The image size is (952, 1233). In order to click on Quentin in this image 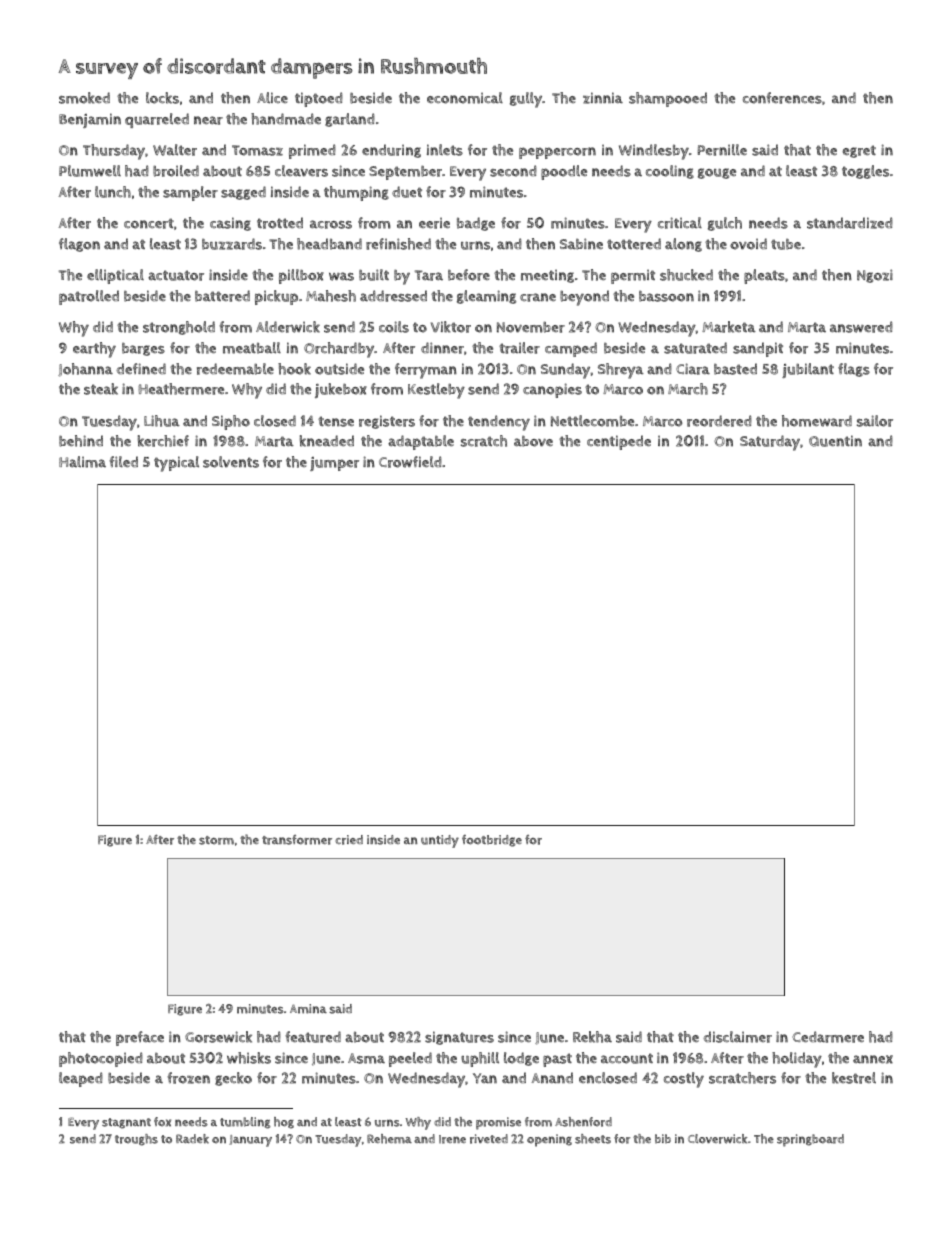, I will do `click(835, 441)`.
